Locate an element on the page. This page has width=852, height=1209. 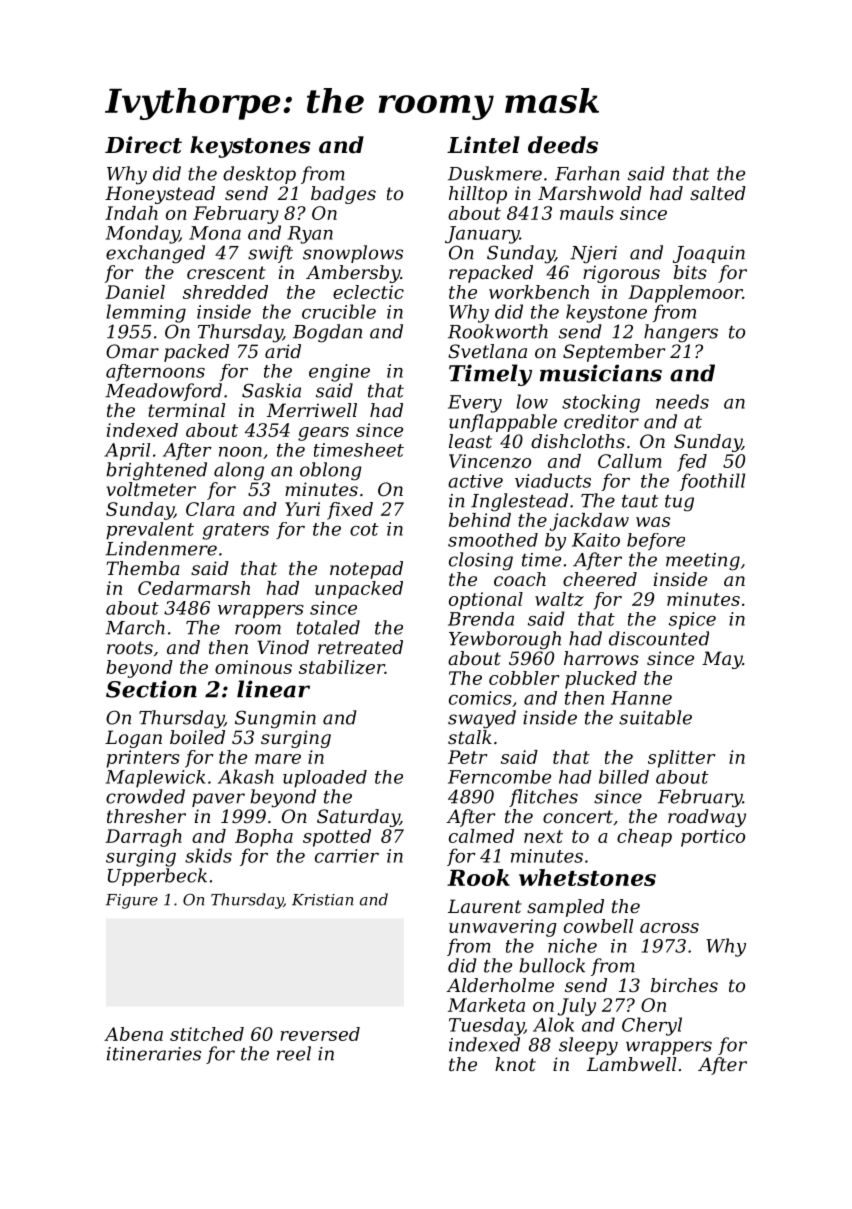
Bopha is located at coordinates (264, 838).
